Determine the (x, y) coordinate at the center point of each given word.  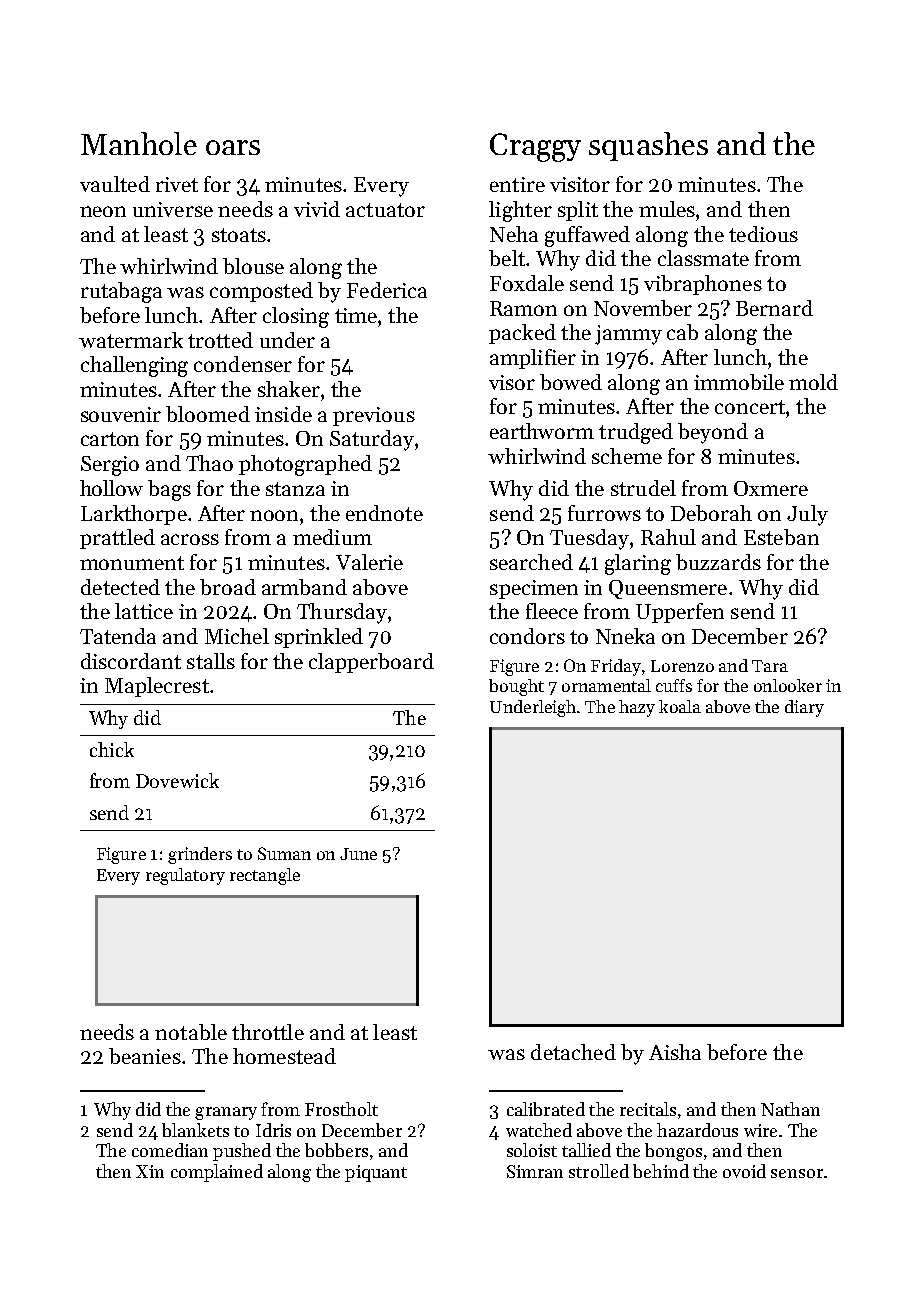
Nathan (790, 1109)
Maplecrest (157, 687)
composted (261, 292)
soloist (532, 1150)
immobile (739, 382)
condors (527, 636)
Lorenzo (682, 666)
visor (512, 382)
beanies (145, 1056)
